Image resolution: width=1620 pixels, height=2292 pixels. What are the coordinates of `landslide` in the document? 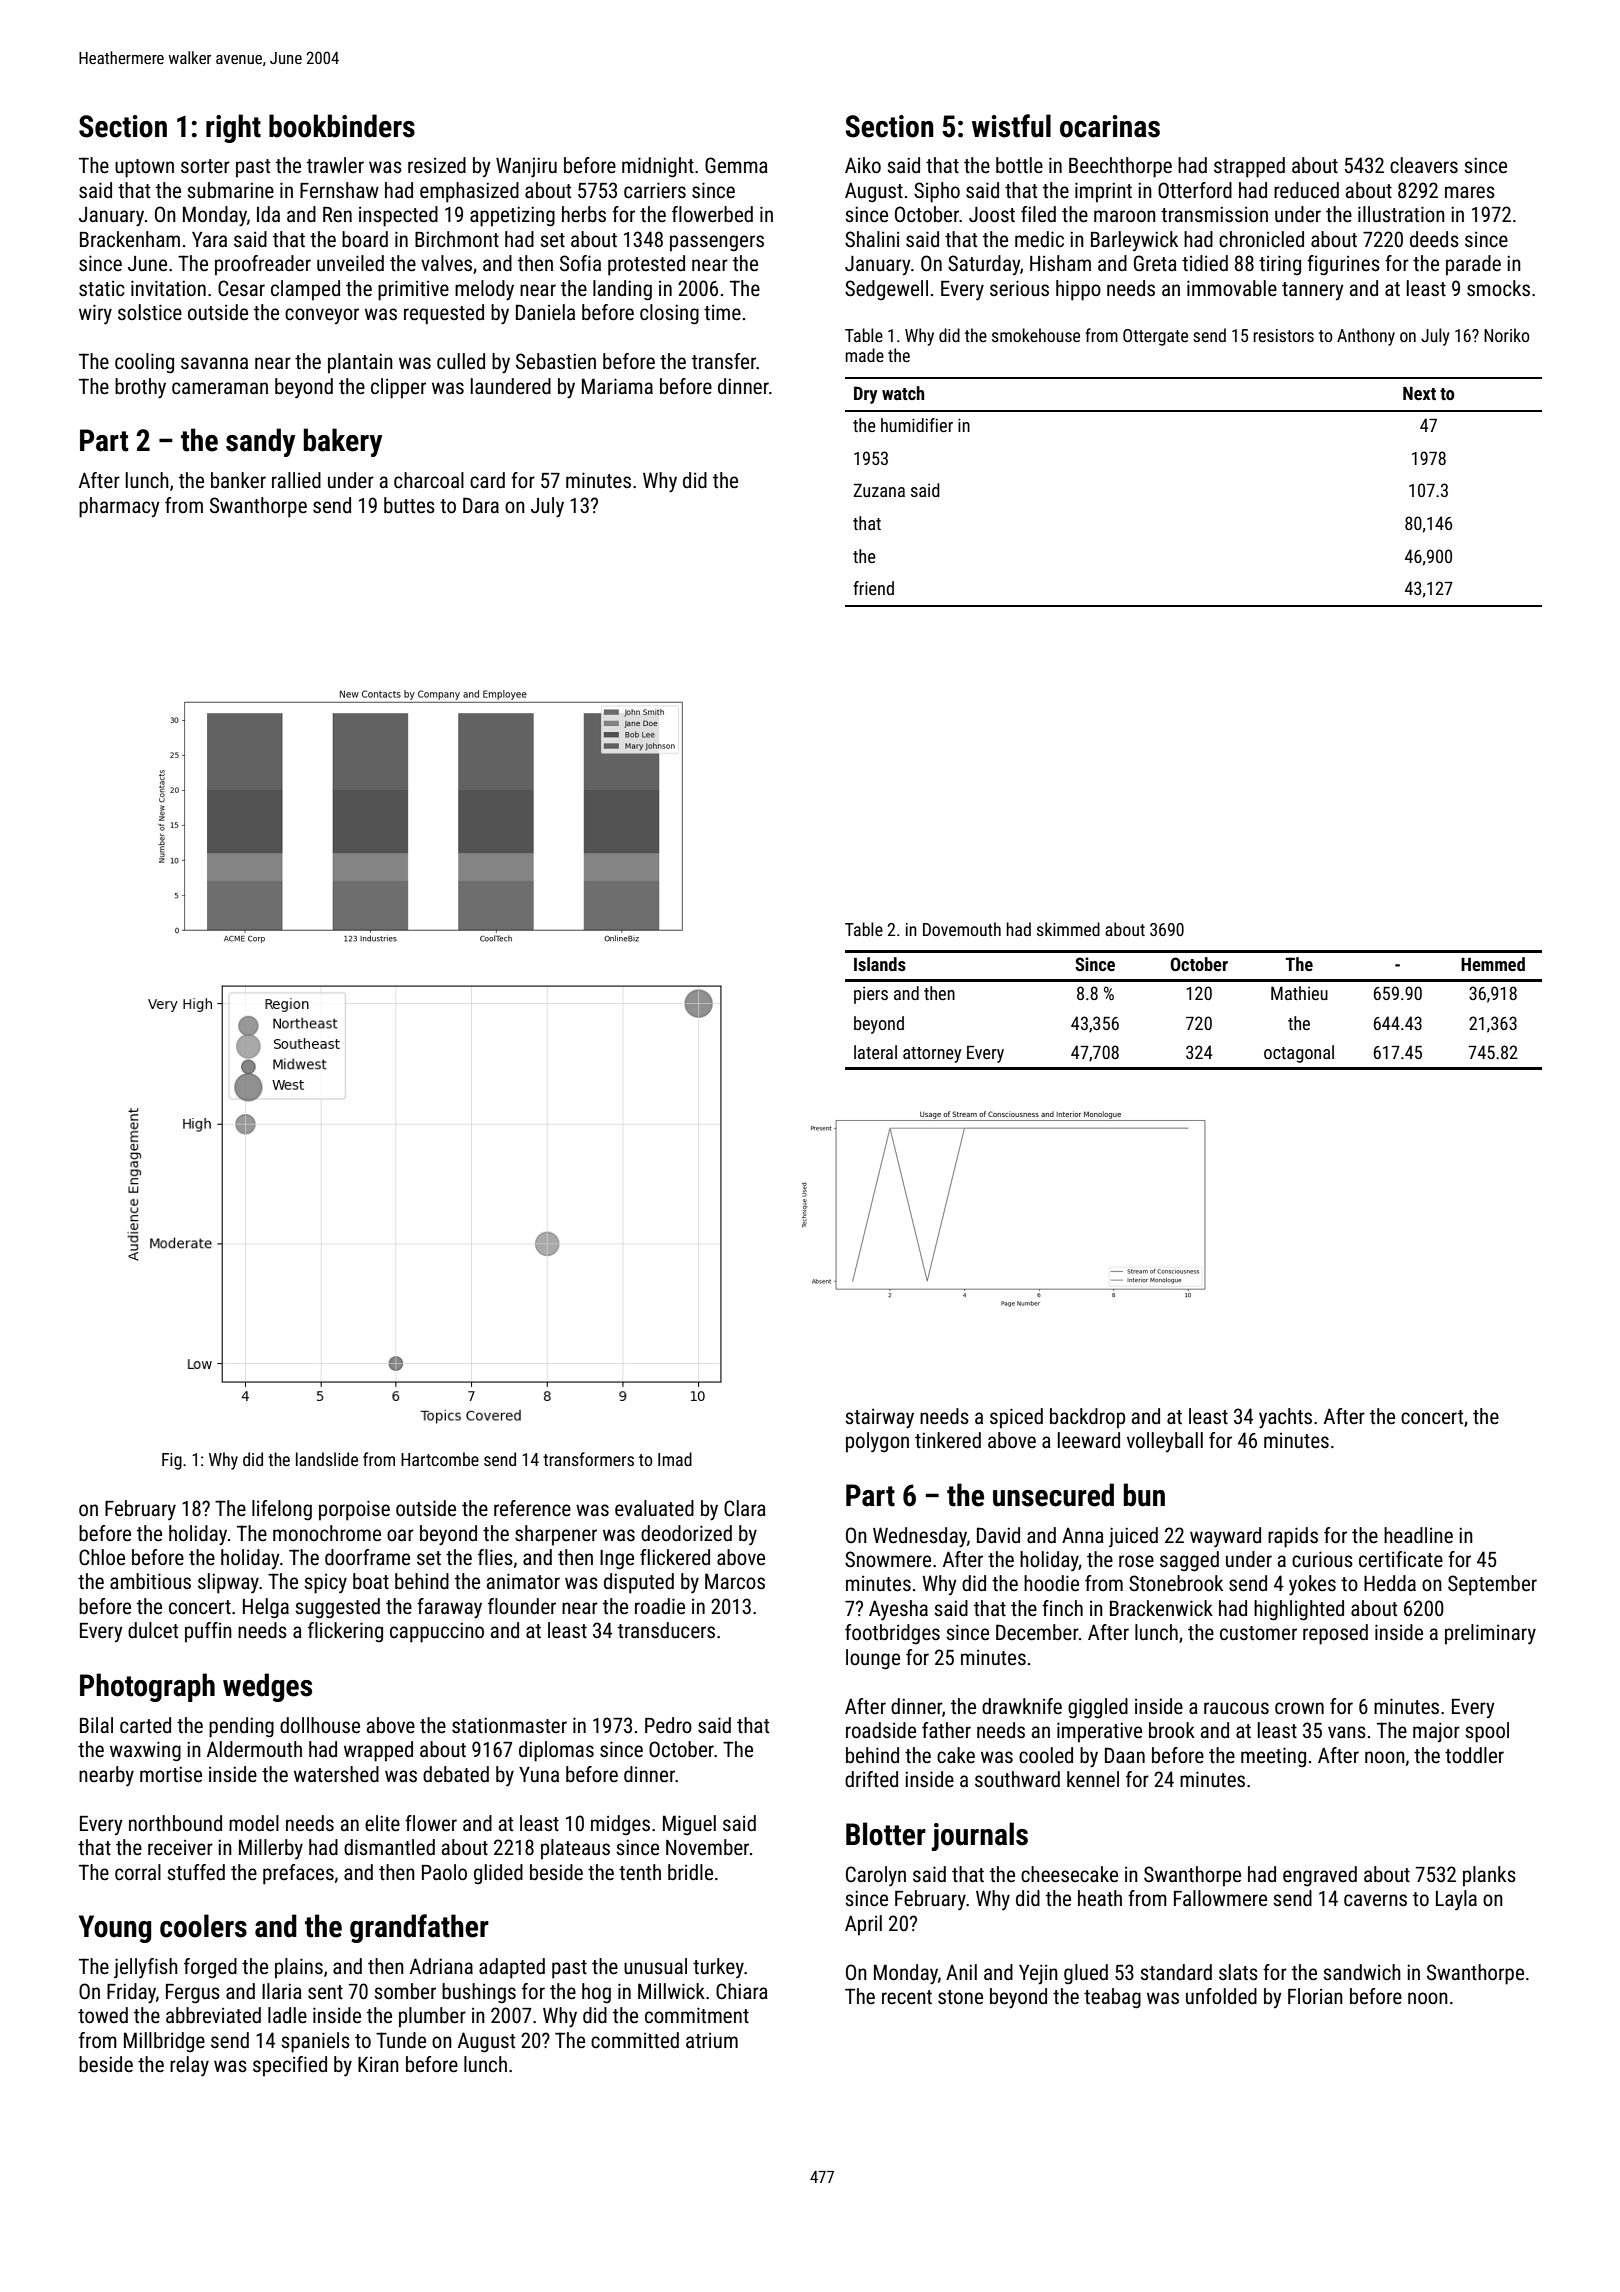 It's located at (327, 1459).
